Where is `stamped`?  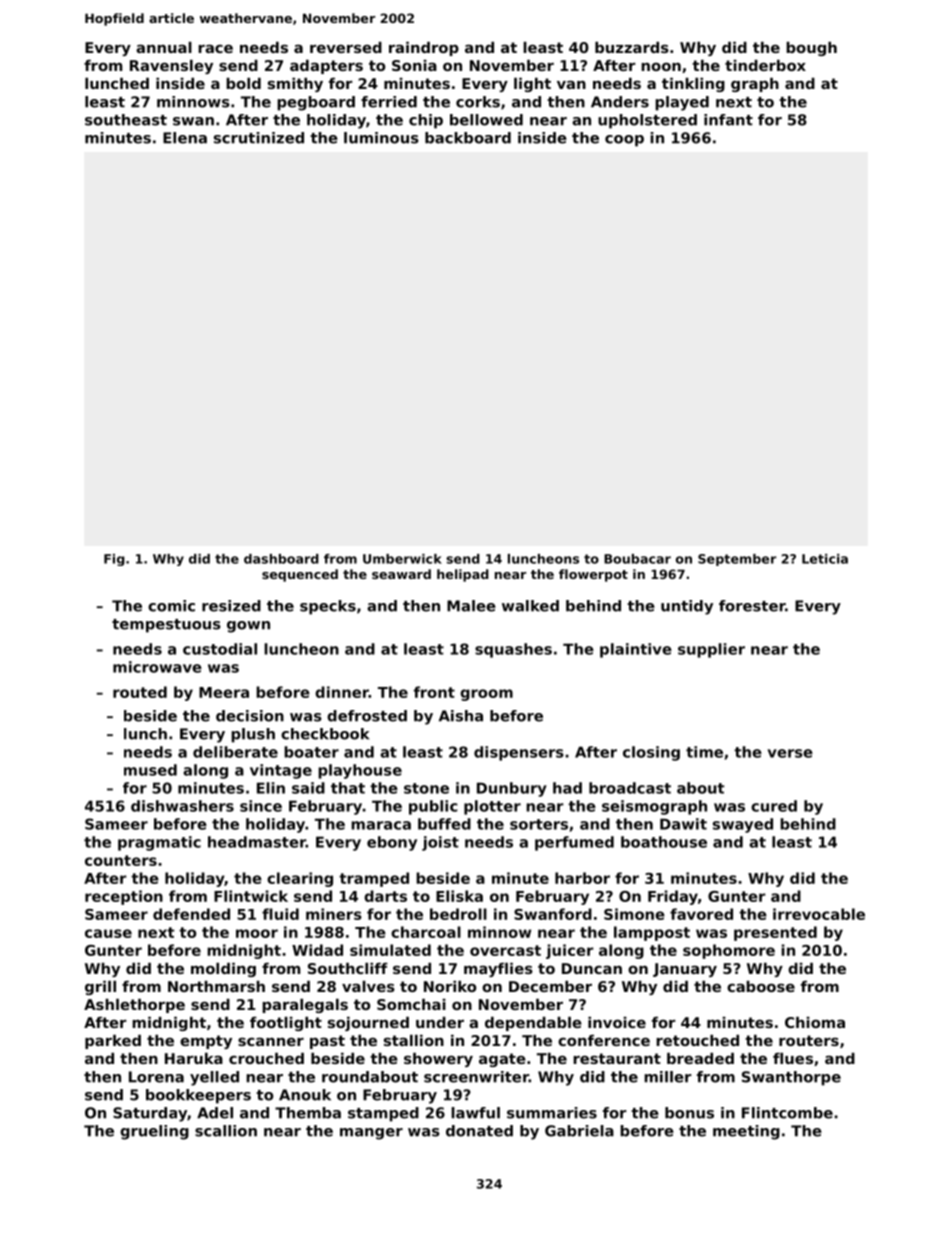 stamped is located at coordinates (383, 1114).
